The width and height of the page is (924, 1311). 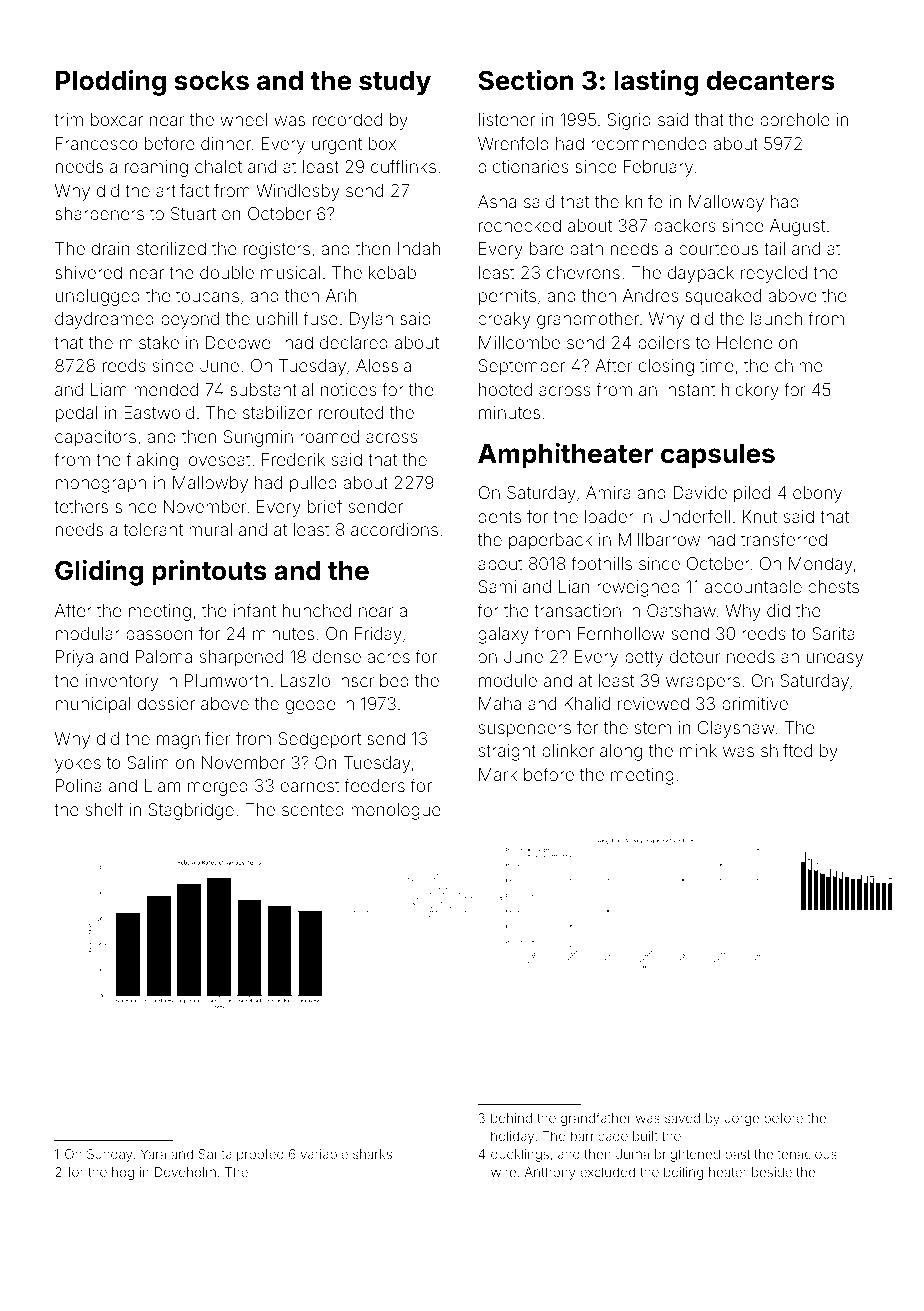 I want to click on uphill, so click(x=277, y=320).
